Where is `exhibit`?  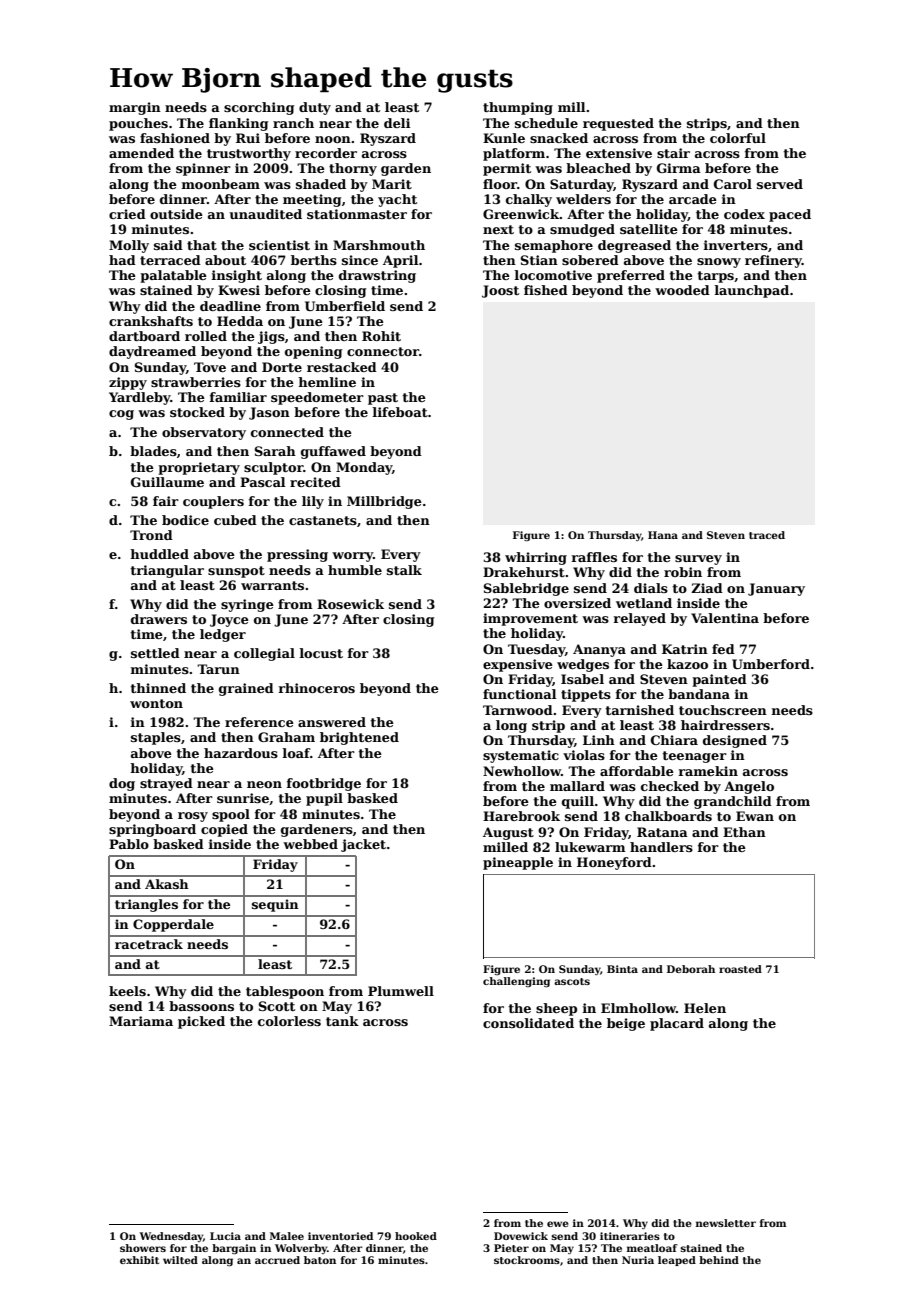
exhibit is located at coordinates (139, 1260).
